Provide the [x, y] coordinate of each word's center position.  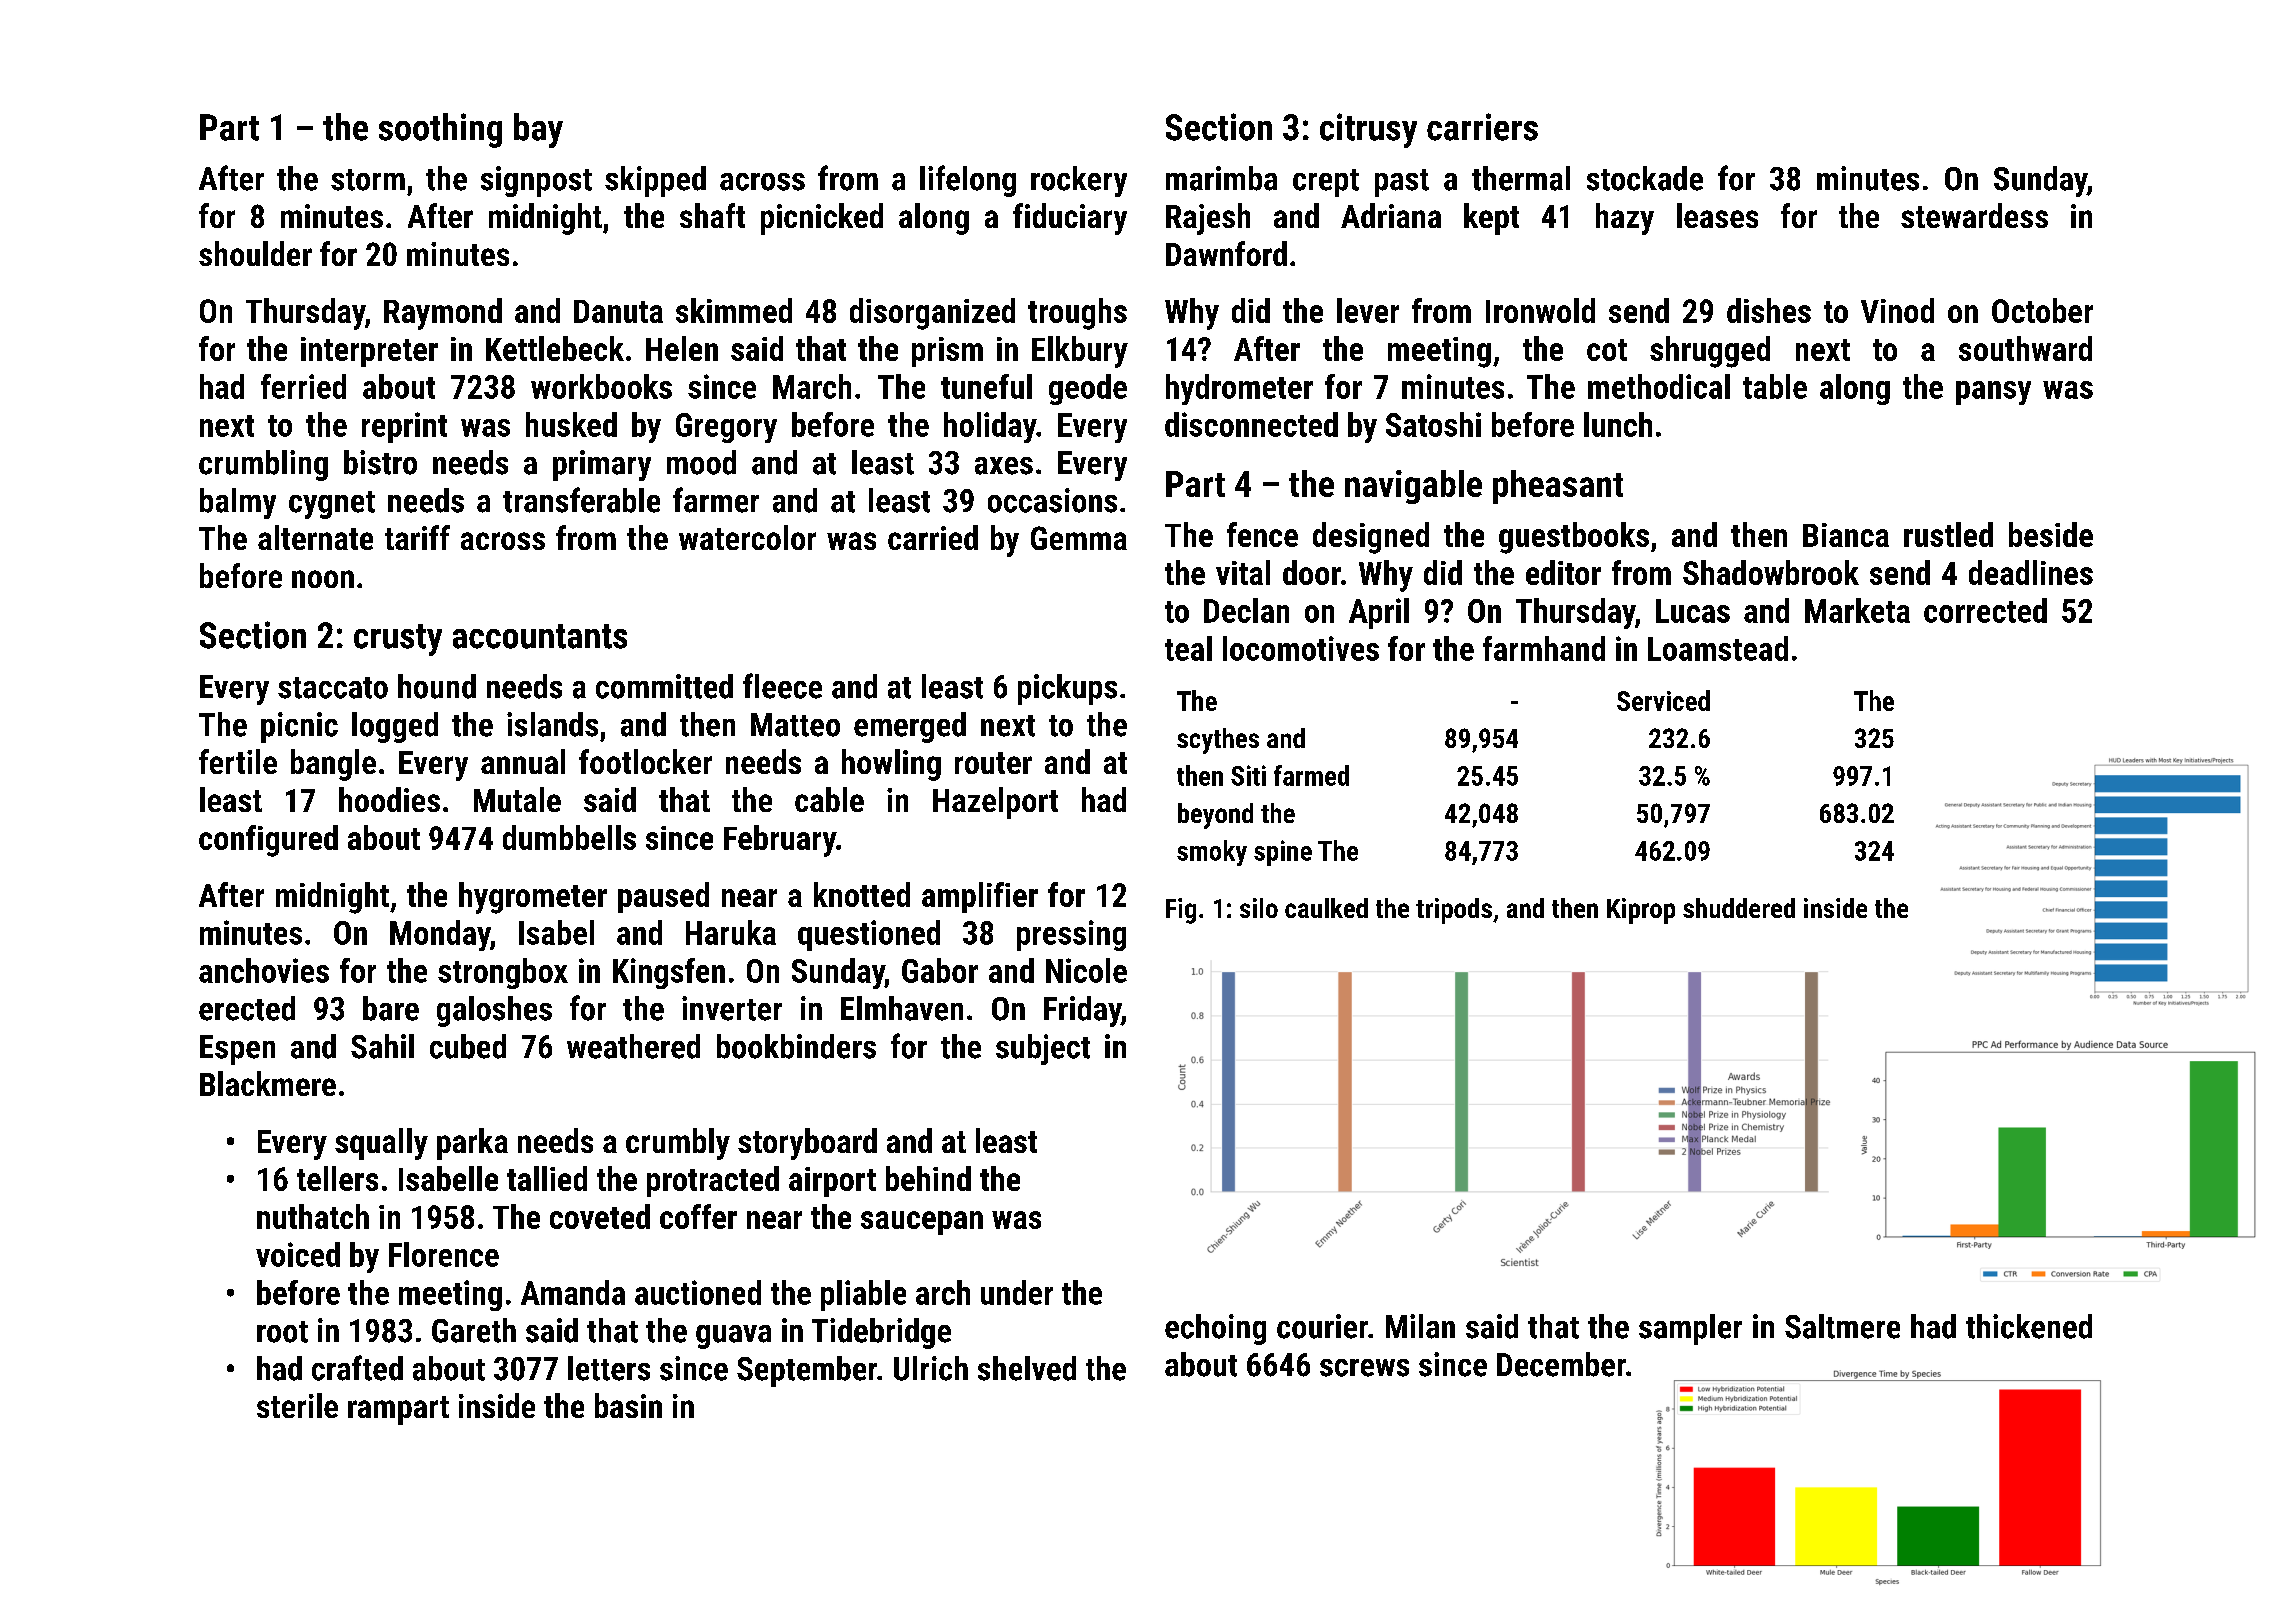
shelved [1027, 1368]
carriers [1482, 127]
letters [609, 1368]
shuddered [1739, 908]
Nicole [1086, 970]
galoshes [494, 1011]
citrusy [1368, 130]
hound [437, 686]
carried [933, 537]
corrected [1985, 610]
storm [368, 180]
